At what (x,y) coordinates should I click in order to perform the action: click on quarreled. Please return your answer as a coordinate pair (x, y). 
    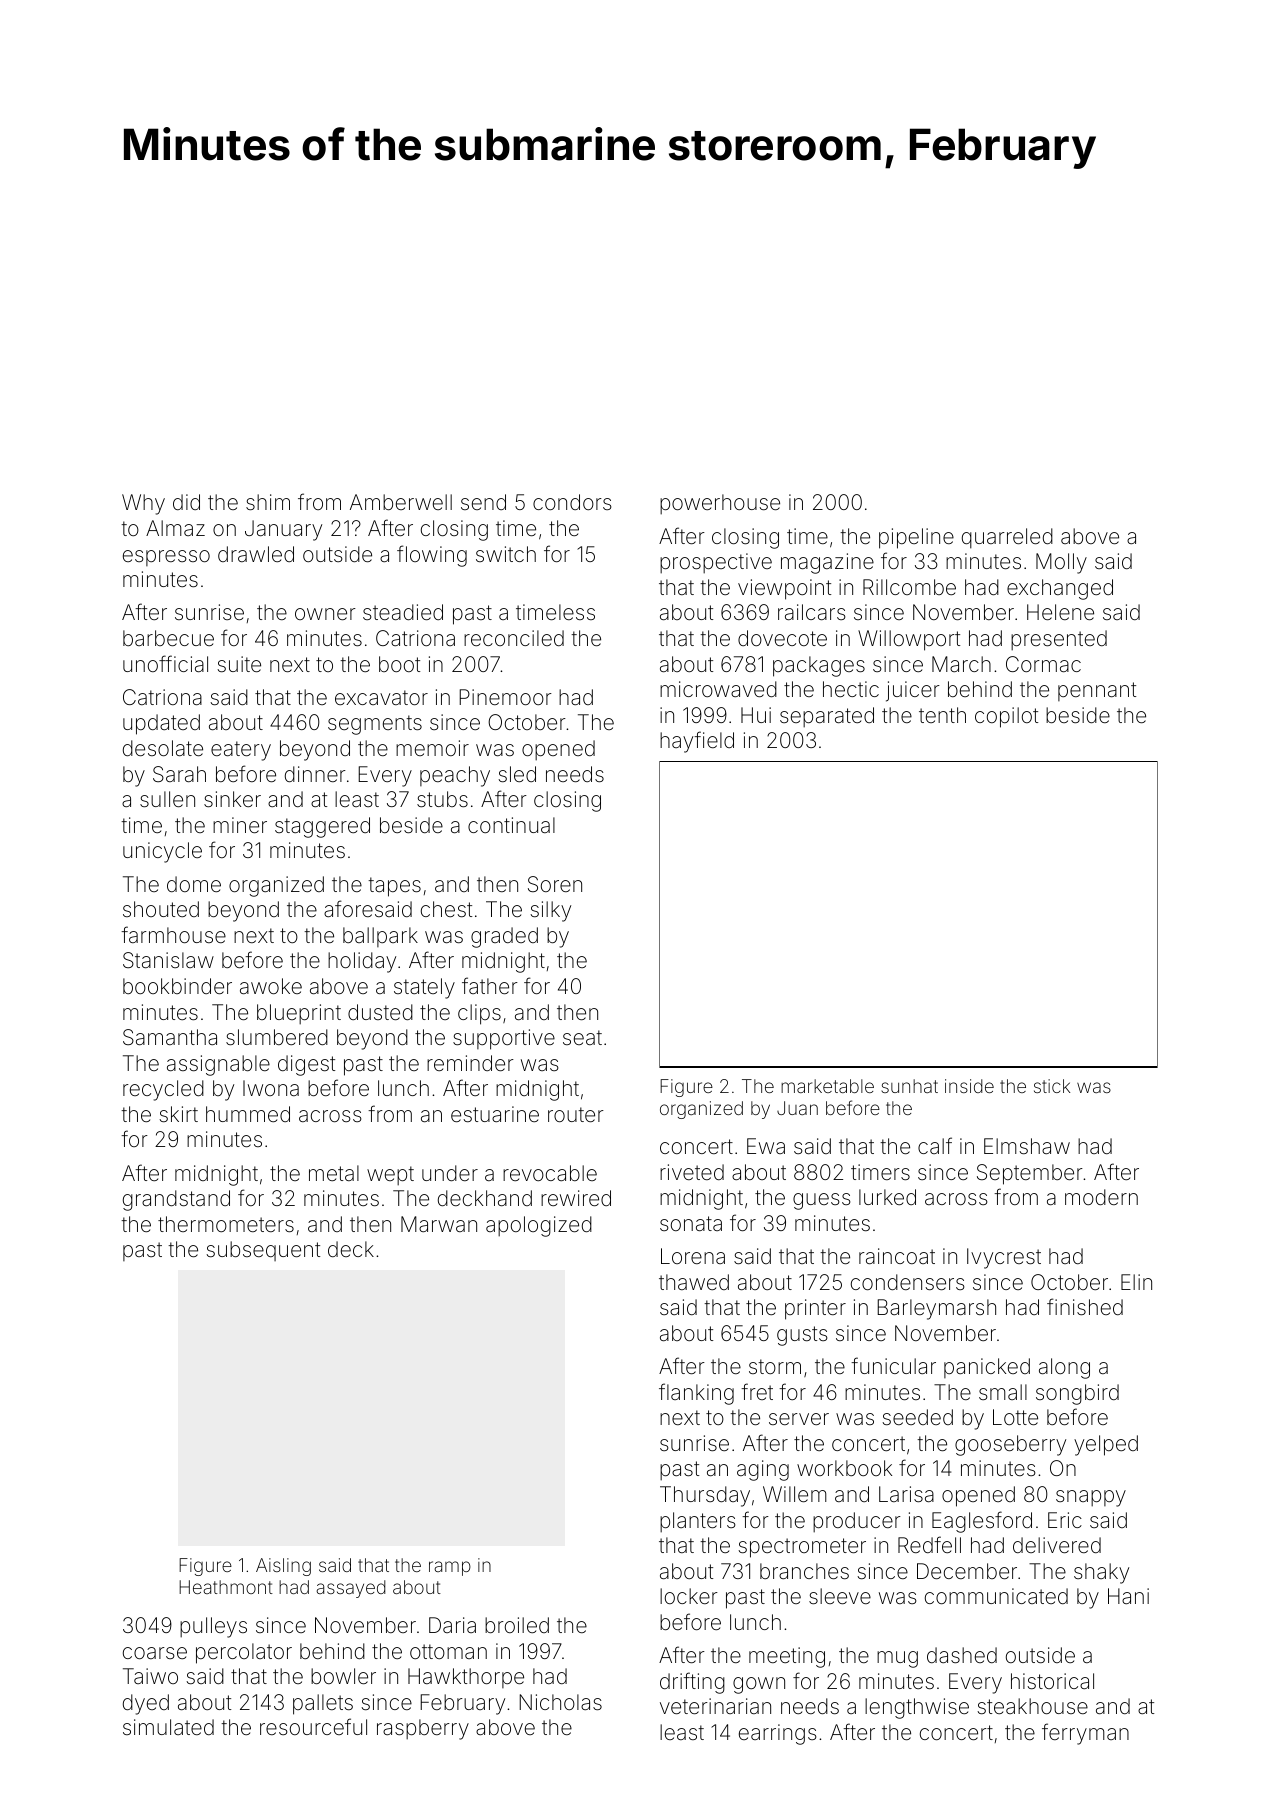
    Looking at the image, I should click on (1007, 538).
